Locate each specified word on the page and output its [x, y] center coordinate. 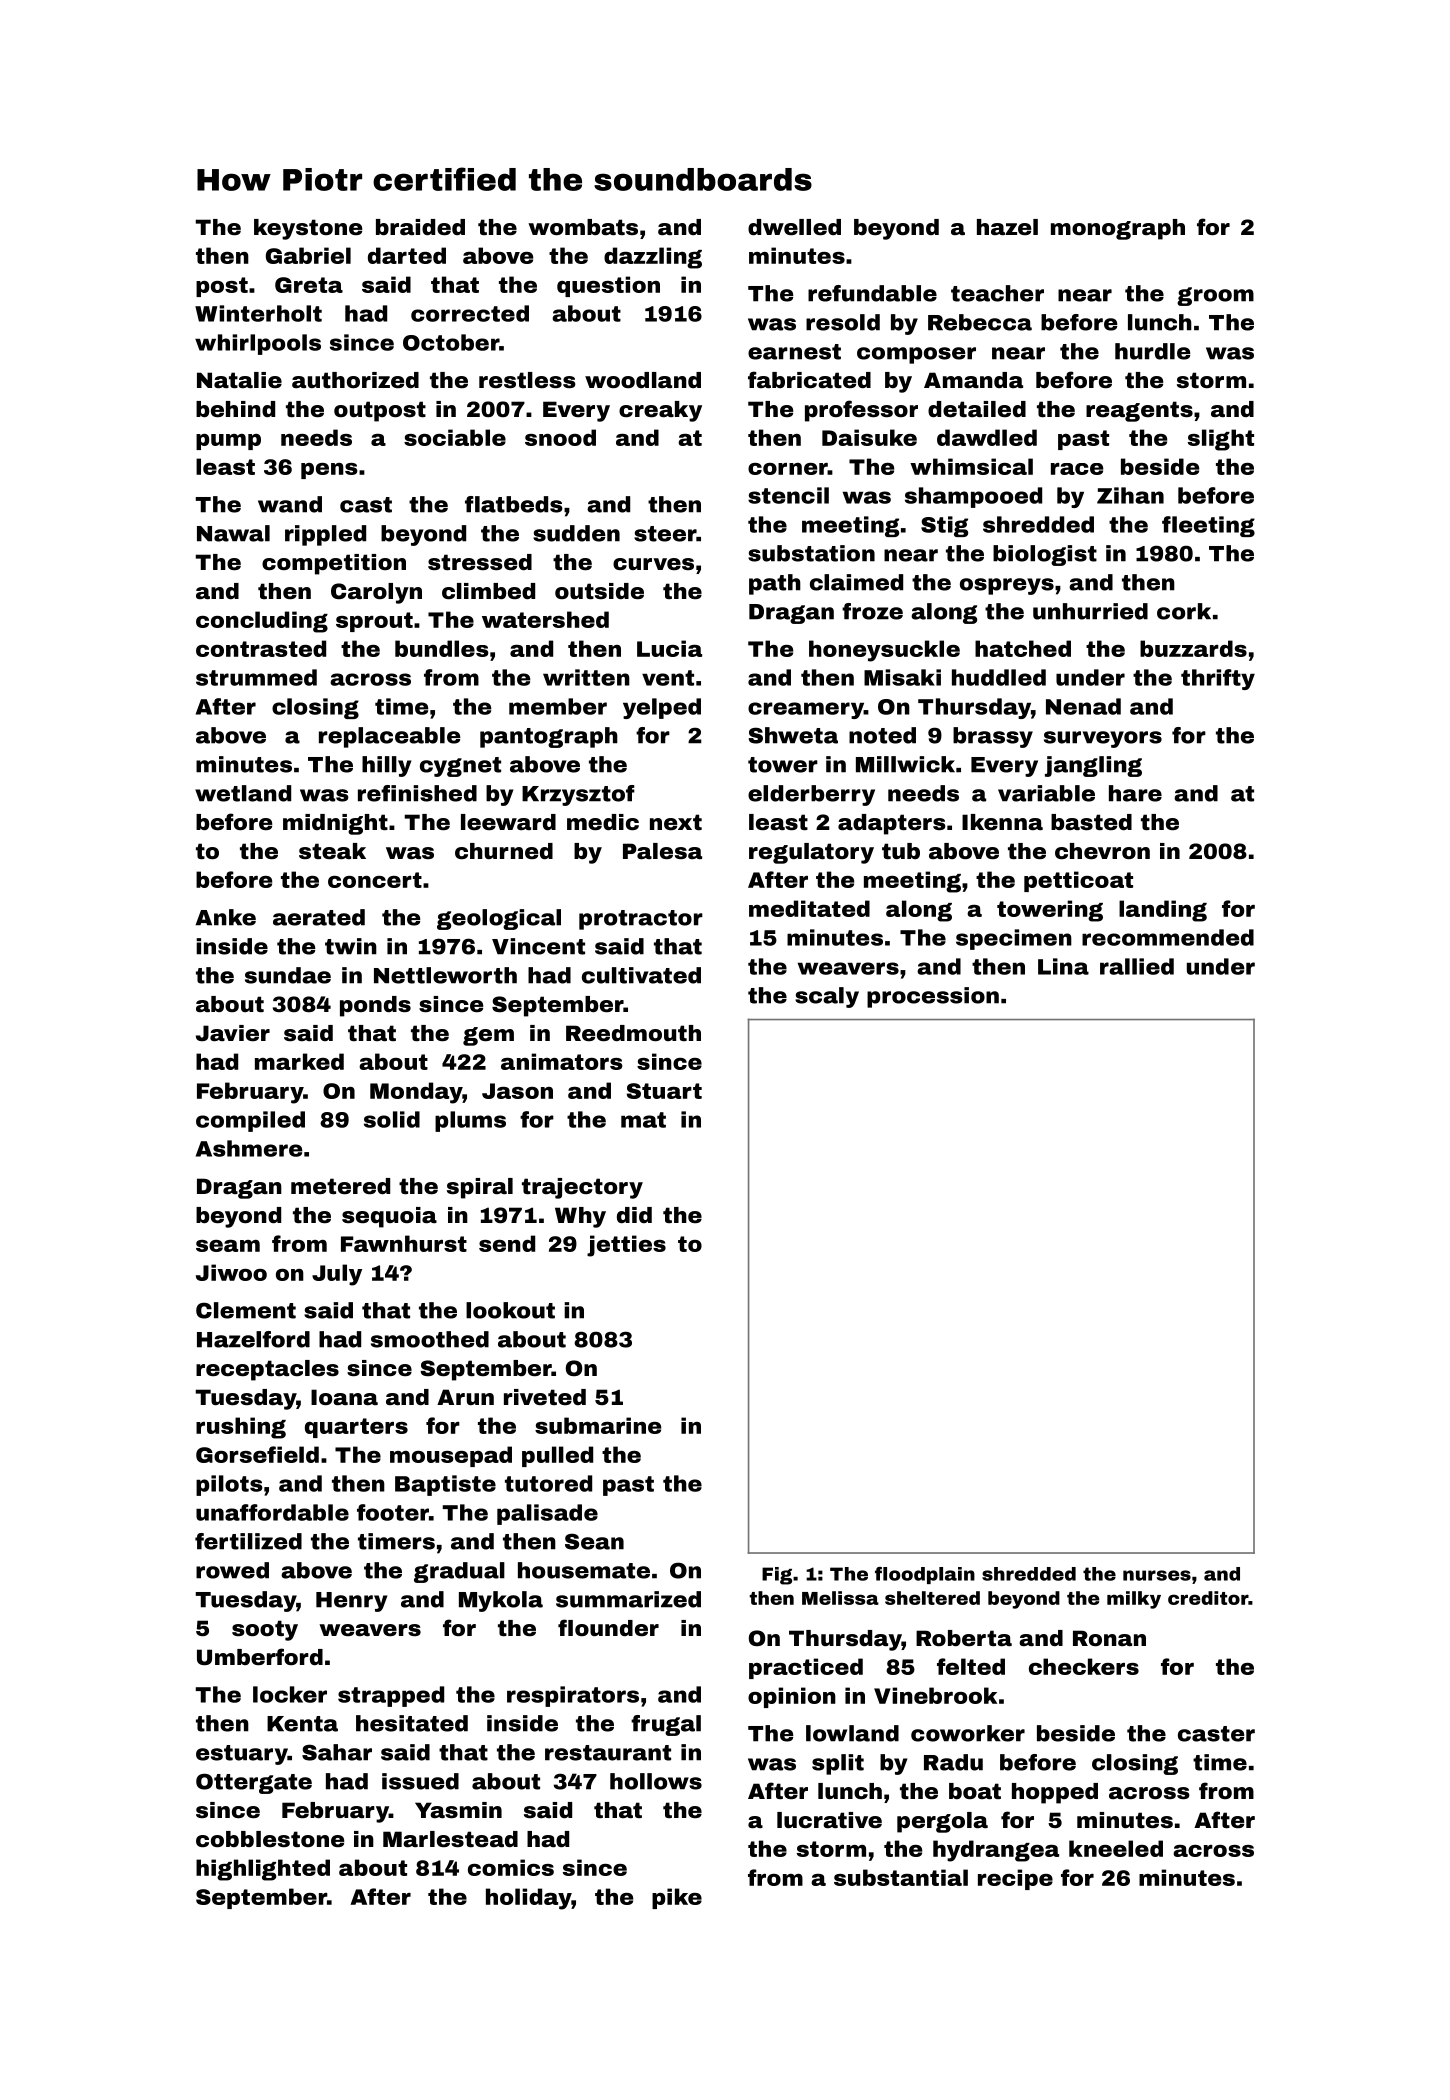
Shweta [793, 735]
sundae [288, 975]
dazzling [653, 258]
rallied [1137, 966]
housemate [584, 1570]
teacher [997, 293]
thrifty [1218, 679]
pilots [229, 1485]
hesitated [412, 1723]
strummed [256, 677]
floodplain [925, 1575]
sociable [455, 437]
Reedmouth [633, 1033]
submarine [598, 1425]
